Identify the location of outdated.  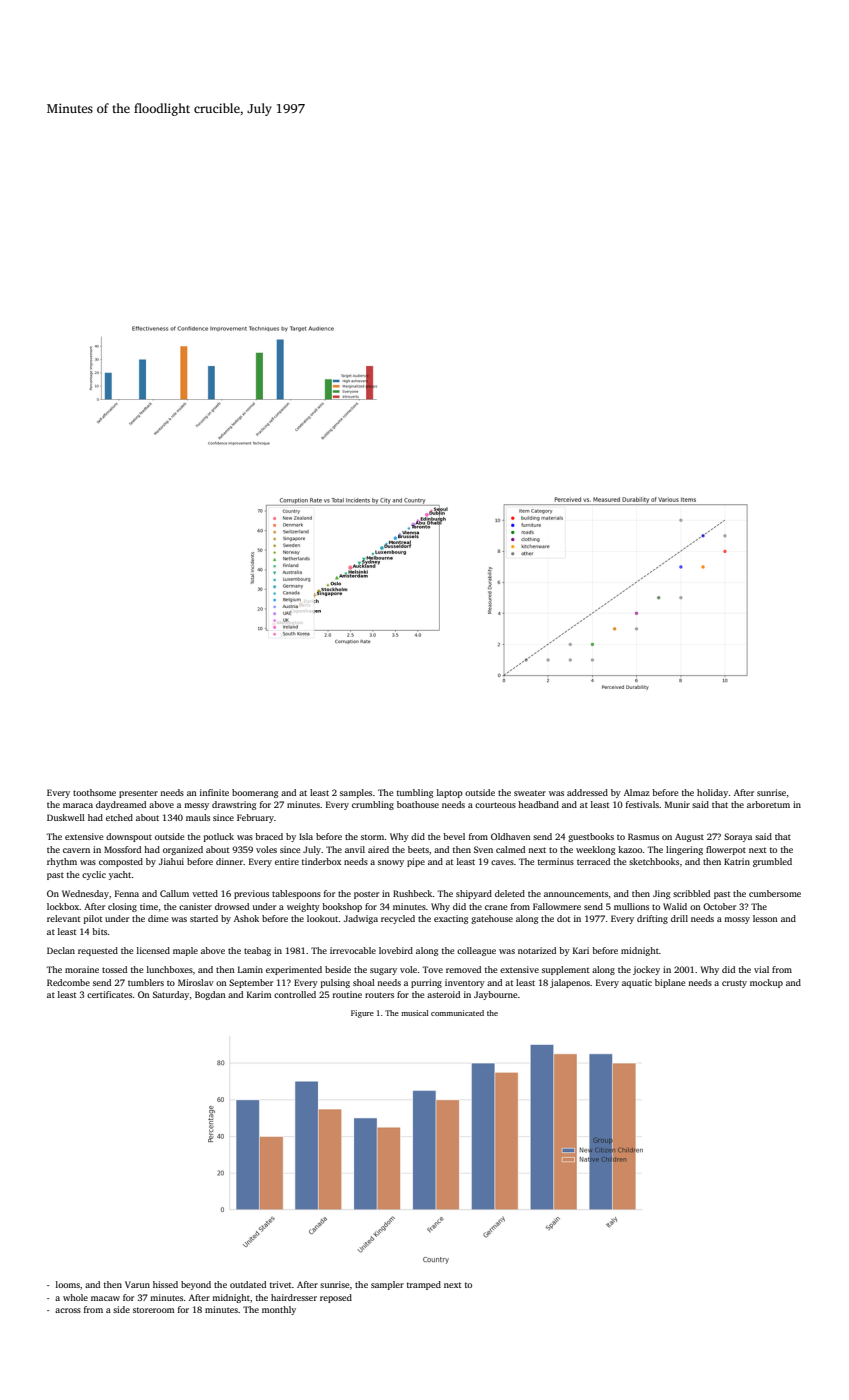
(248, 1284).
